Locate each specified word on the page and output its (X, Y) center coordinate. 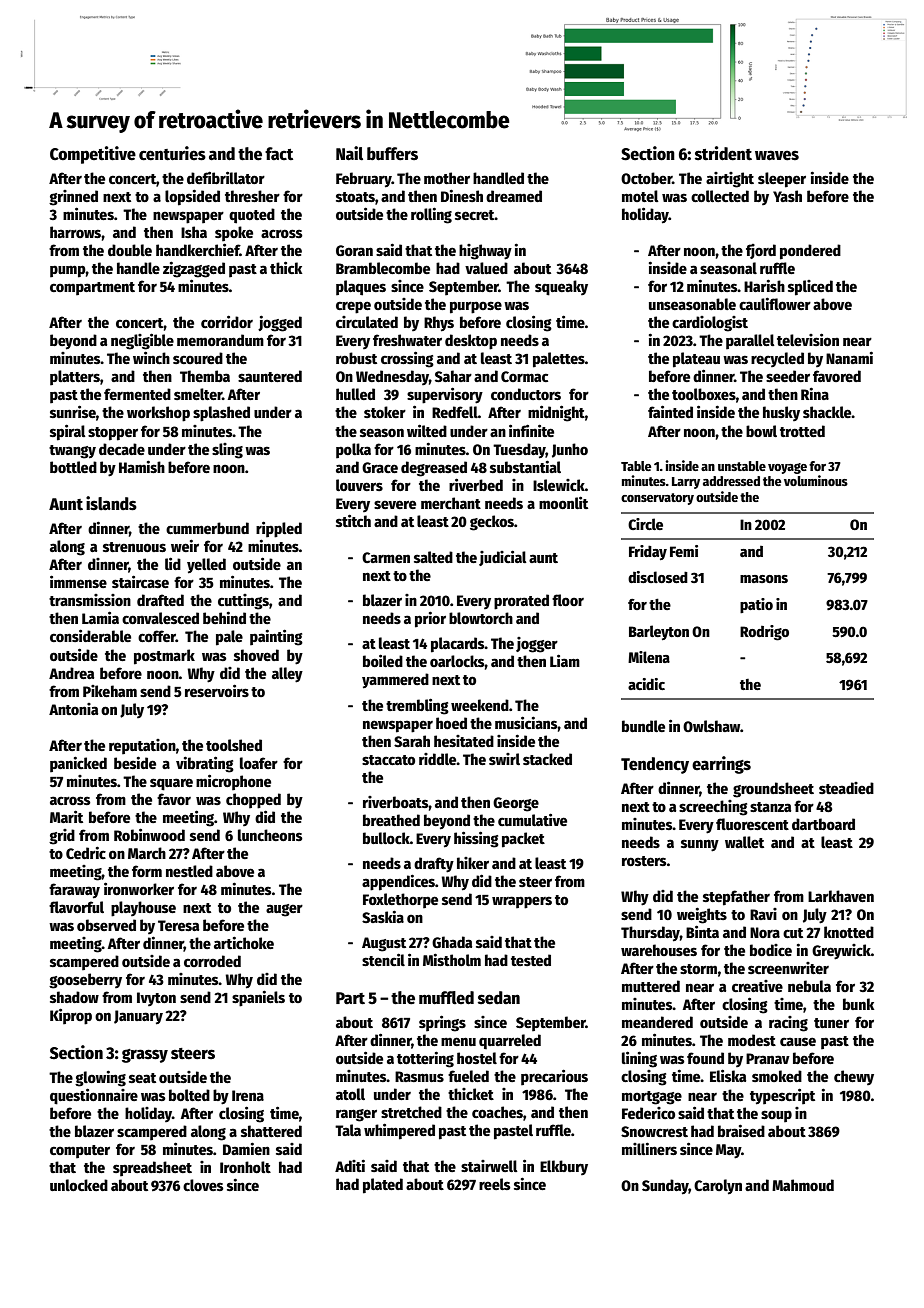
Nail (349, 153)
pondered (810, 252)
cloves (203, 1185)
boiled (383, 660)
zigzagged (194, 269)
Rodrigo (764, 633)
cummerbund (207, 528)
